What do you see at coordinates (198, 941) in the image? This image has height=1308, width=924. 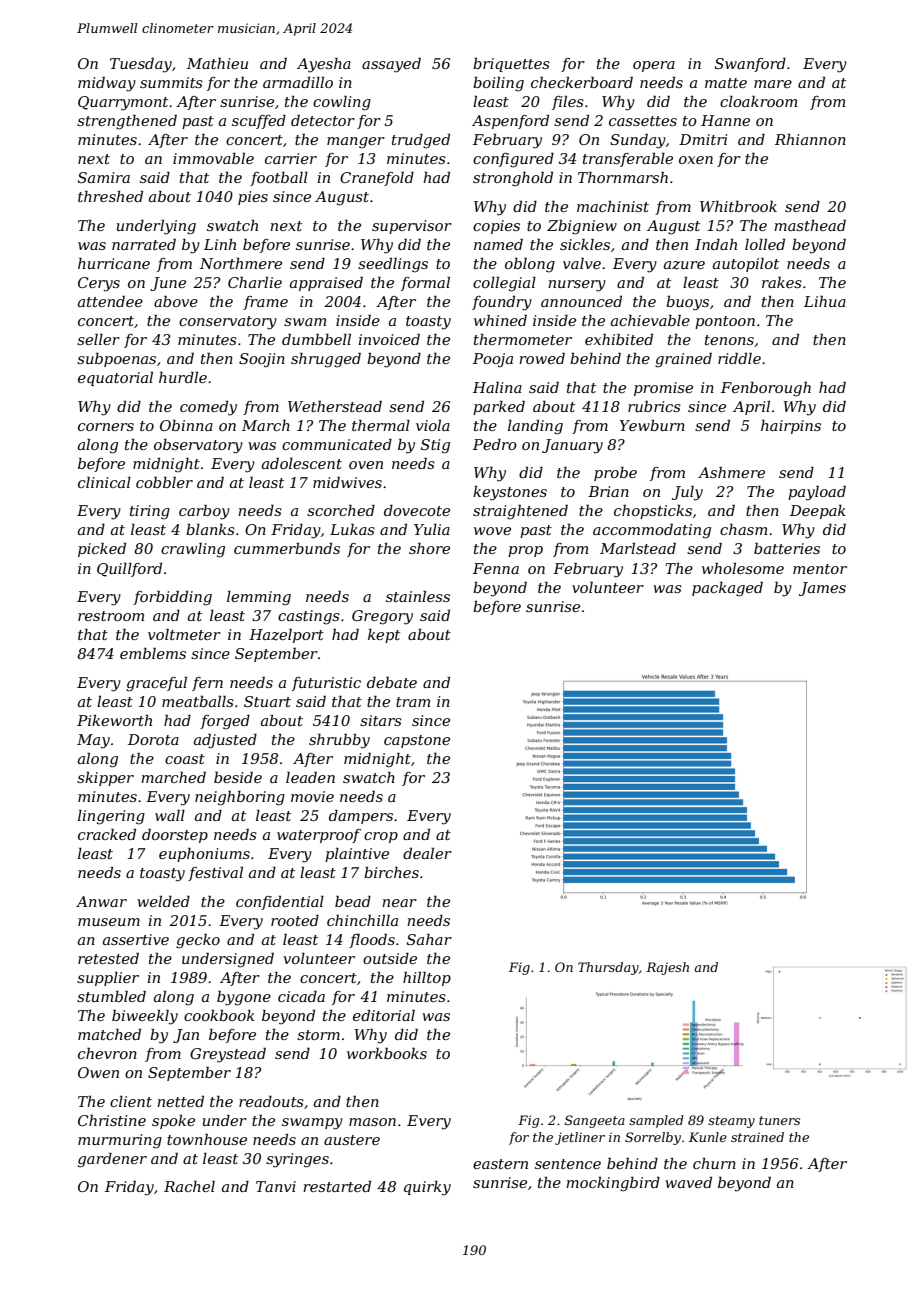 I see `gecko` at bounding box center [198, 941].
